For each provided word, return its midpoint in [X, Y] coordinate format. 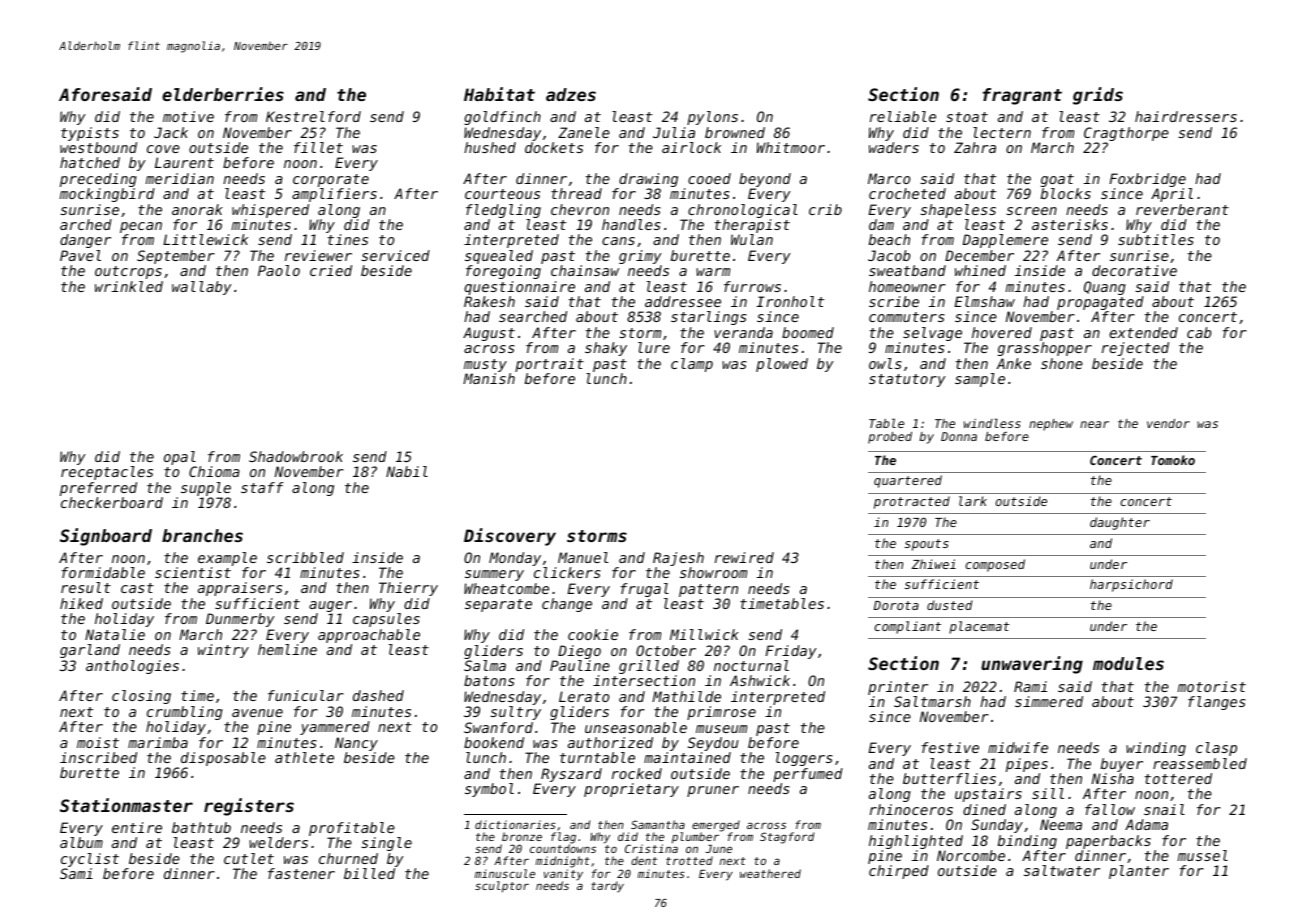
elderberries [223, 94]
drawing [648, 180]
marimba [158, 742]
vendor [1168, 423]
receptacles [107, 473]
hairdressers [1186, 116]
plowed [782, 365]
